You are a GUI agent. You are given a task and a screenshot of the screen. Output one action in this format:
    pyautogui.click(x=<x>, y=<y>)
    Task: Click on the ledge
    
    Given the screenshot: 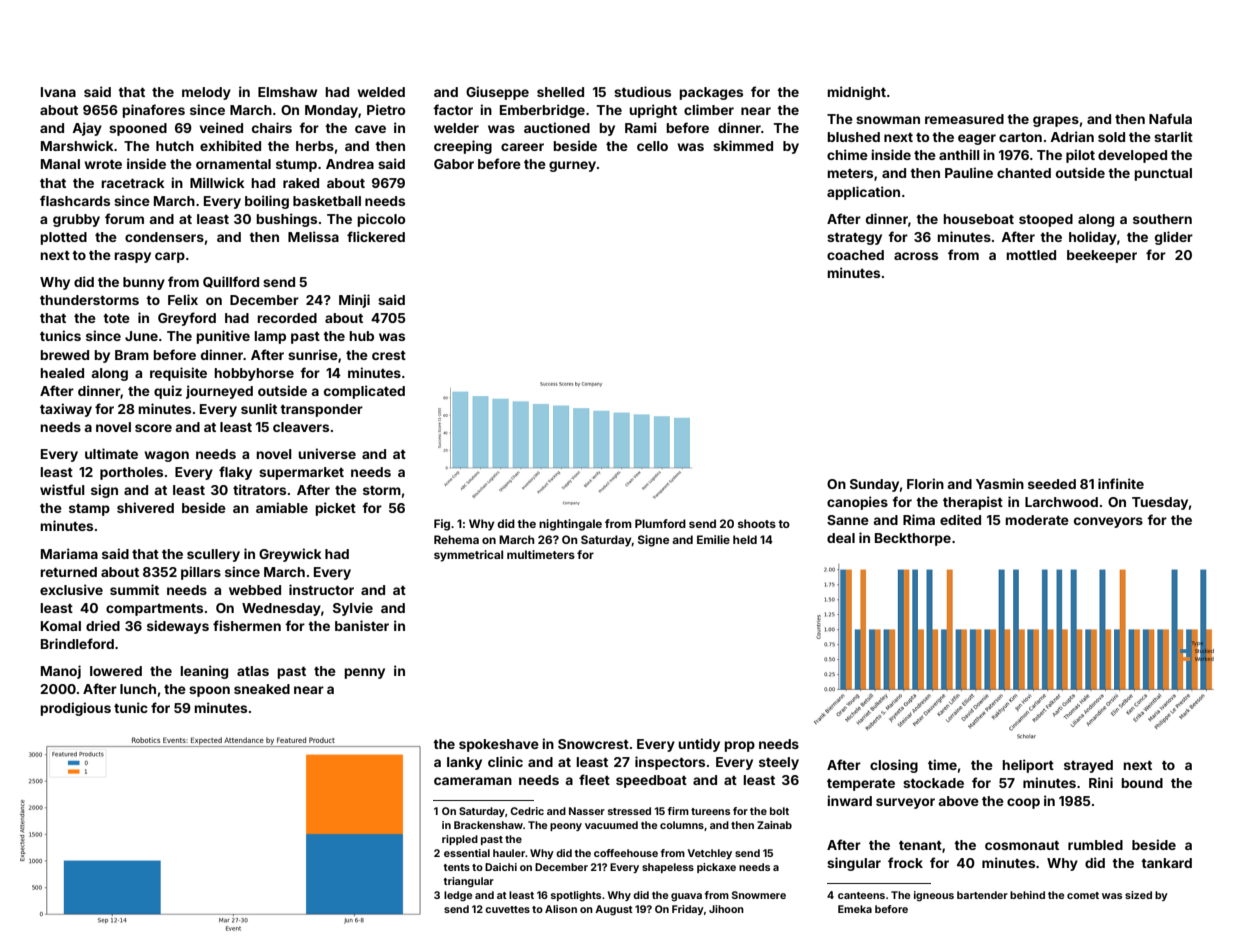 What is the action you would take?
    pyautogui.click(x=458, y=896)
